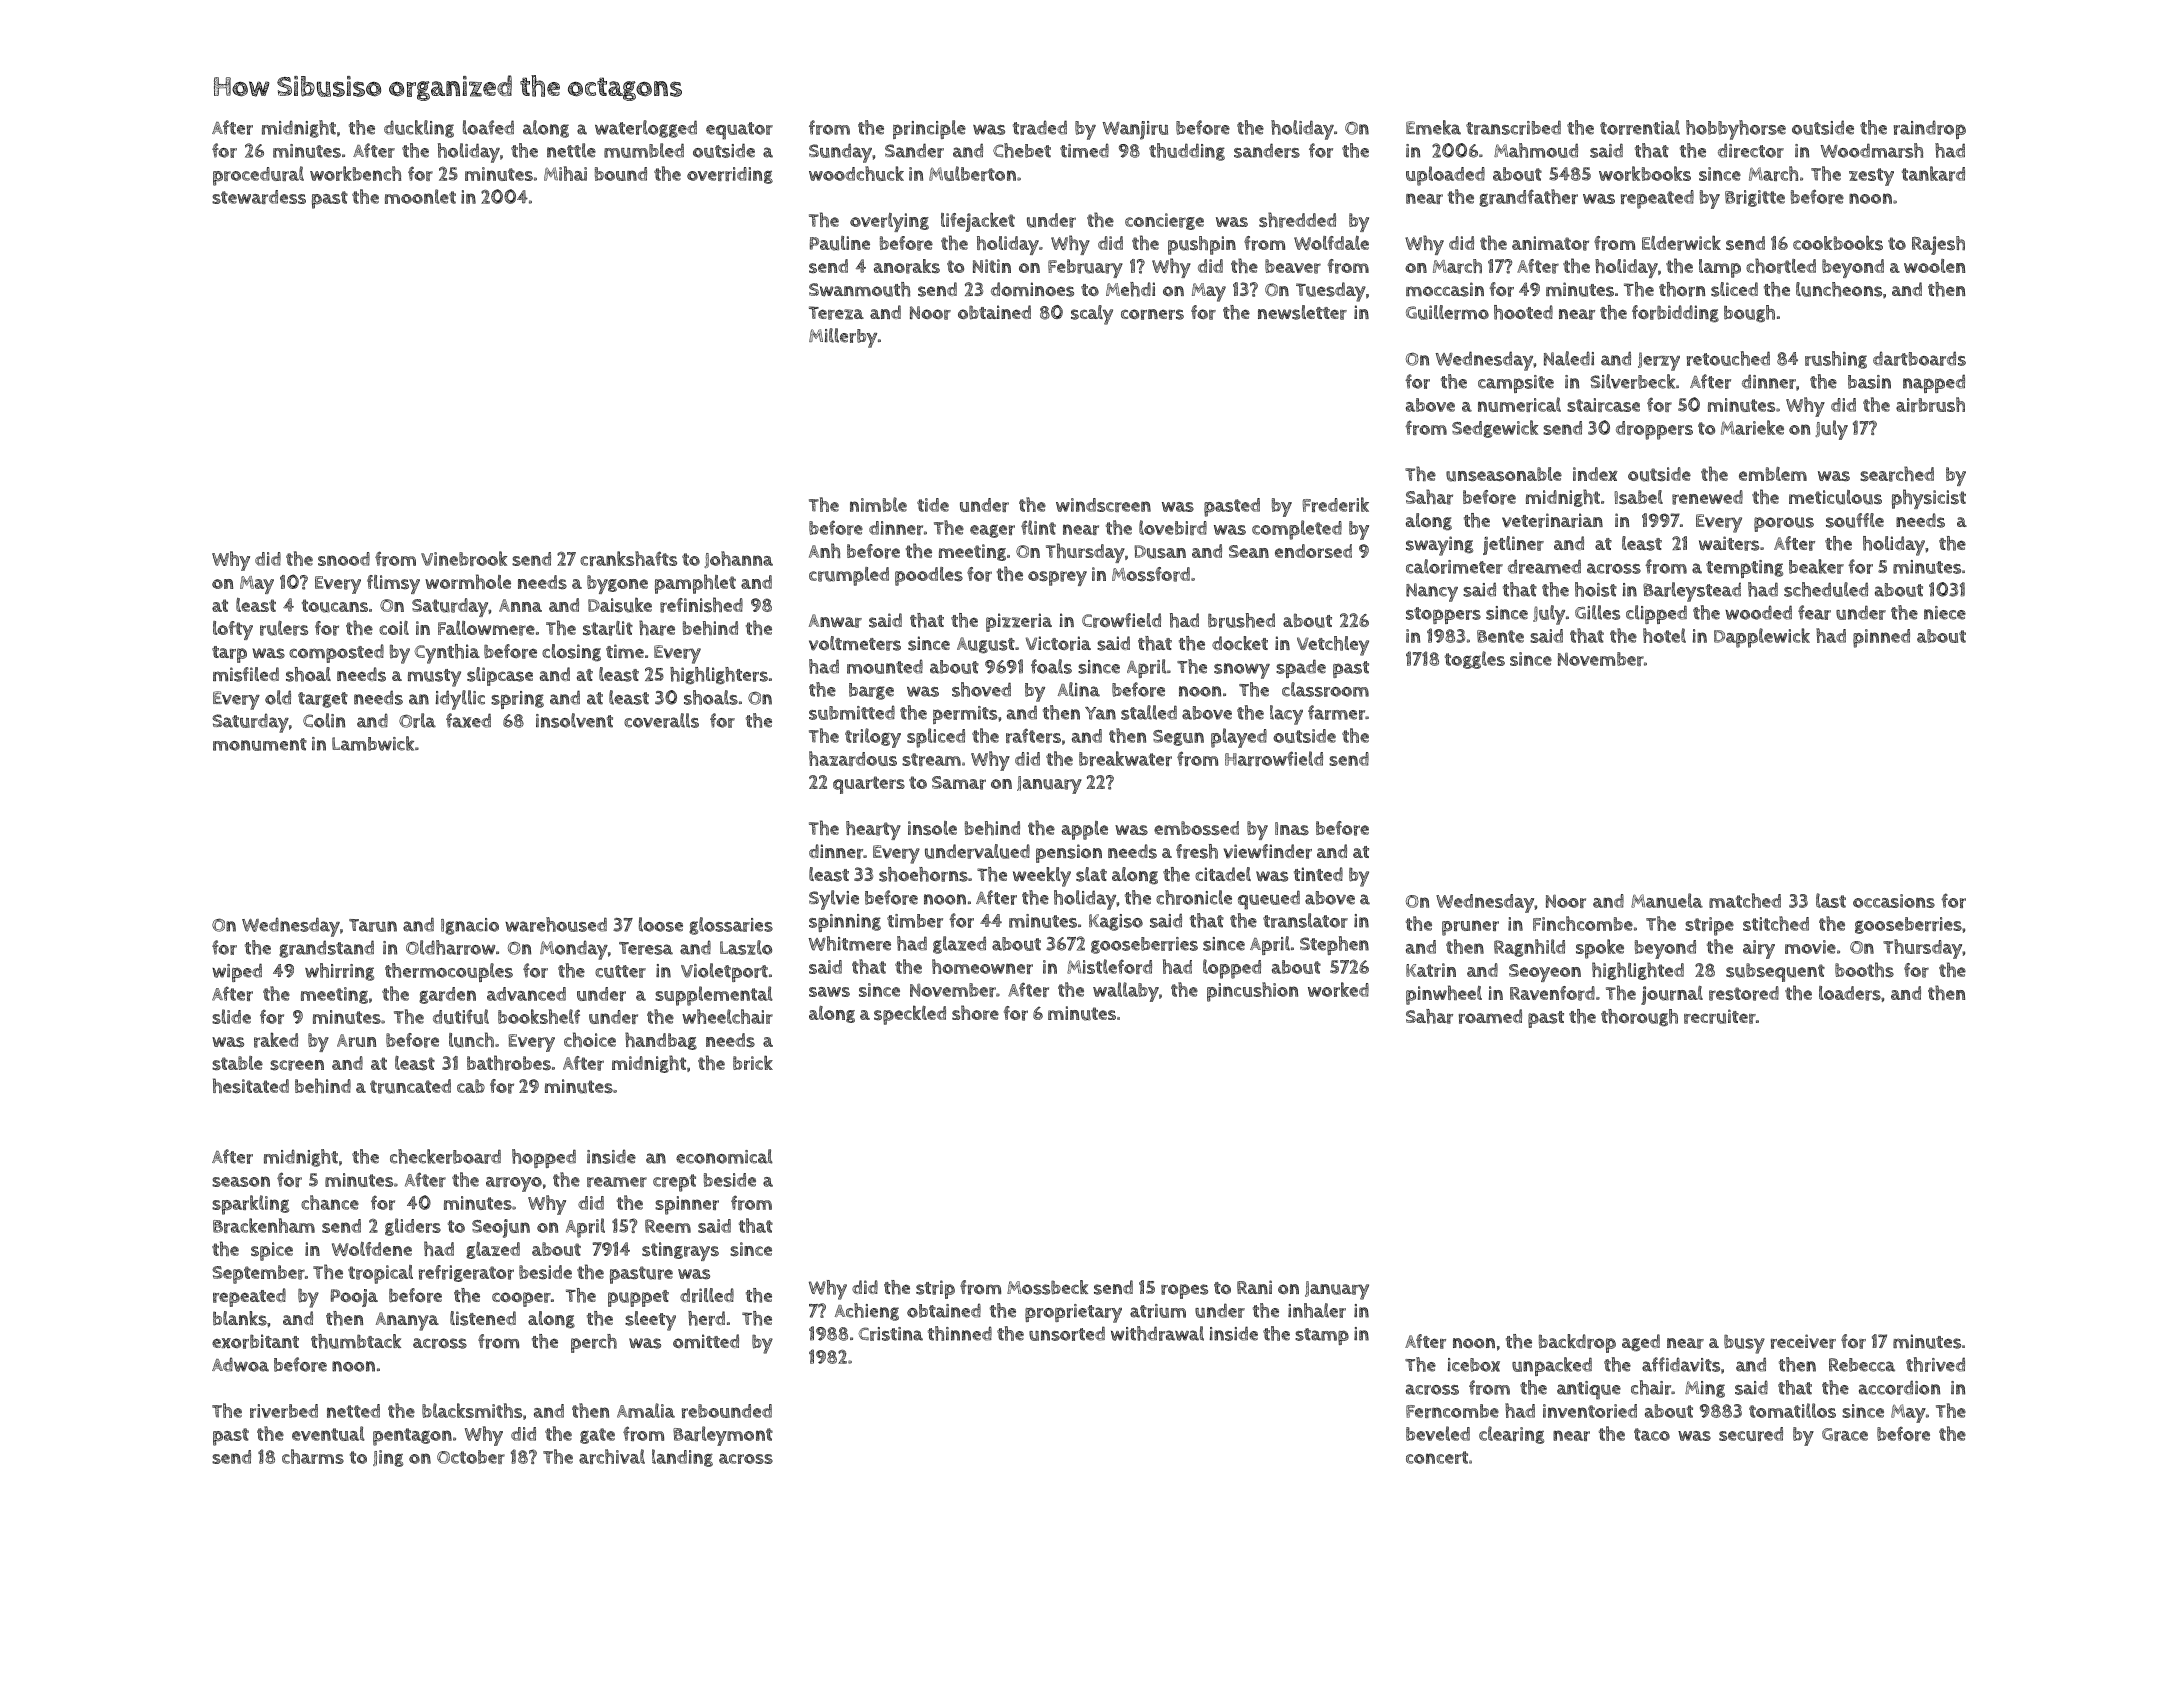 The height and width of the document is (1683, 2178). What do you see at coordinates (724, 1156) in the document?
I see `economical` at bounding box center [724, 1156].
